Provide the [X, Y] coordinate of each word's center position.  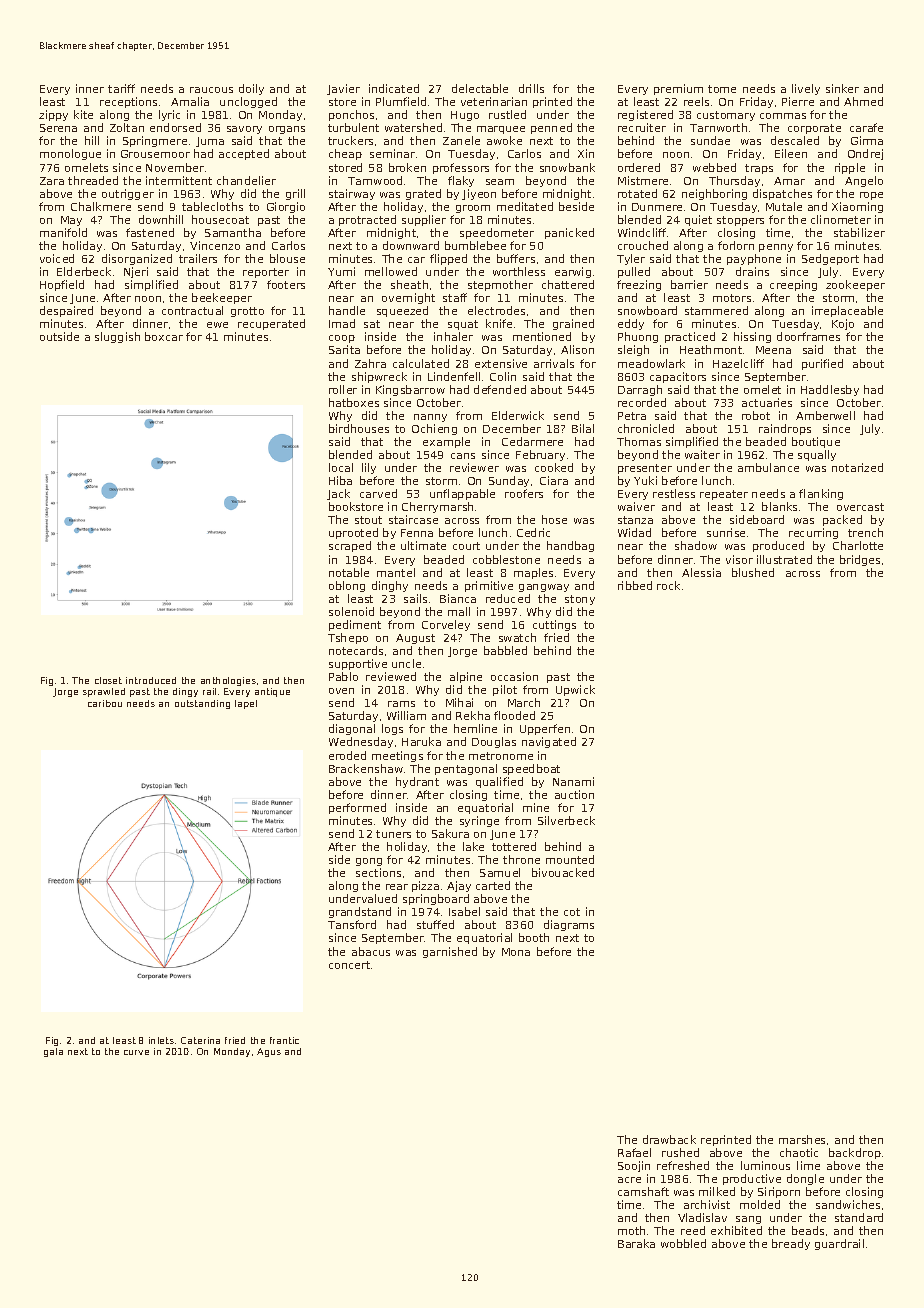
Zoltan [127, 127]
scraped [350, 546]
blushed [753, 572]
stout [368, 520]
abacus [371, 951]
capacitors [678, 377]
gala [53, 1052]
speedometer [497, 233]
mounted [570, 859]
